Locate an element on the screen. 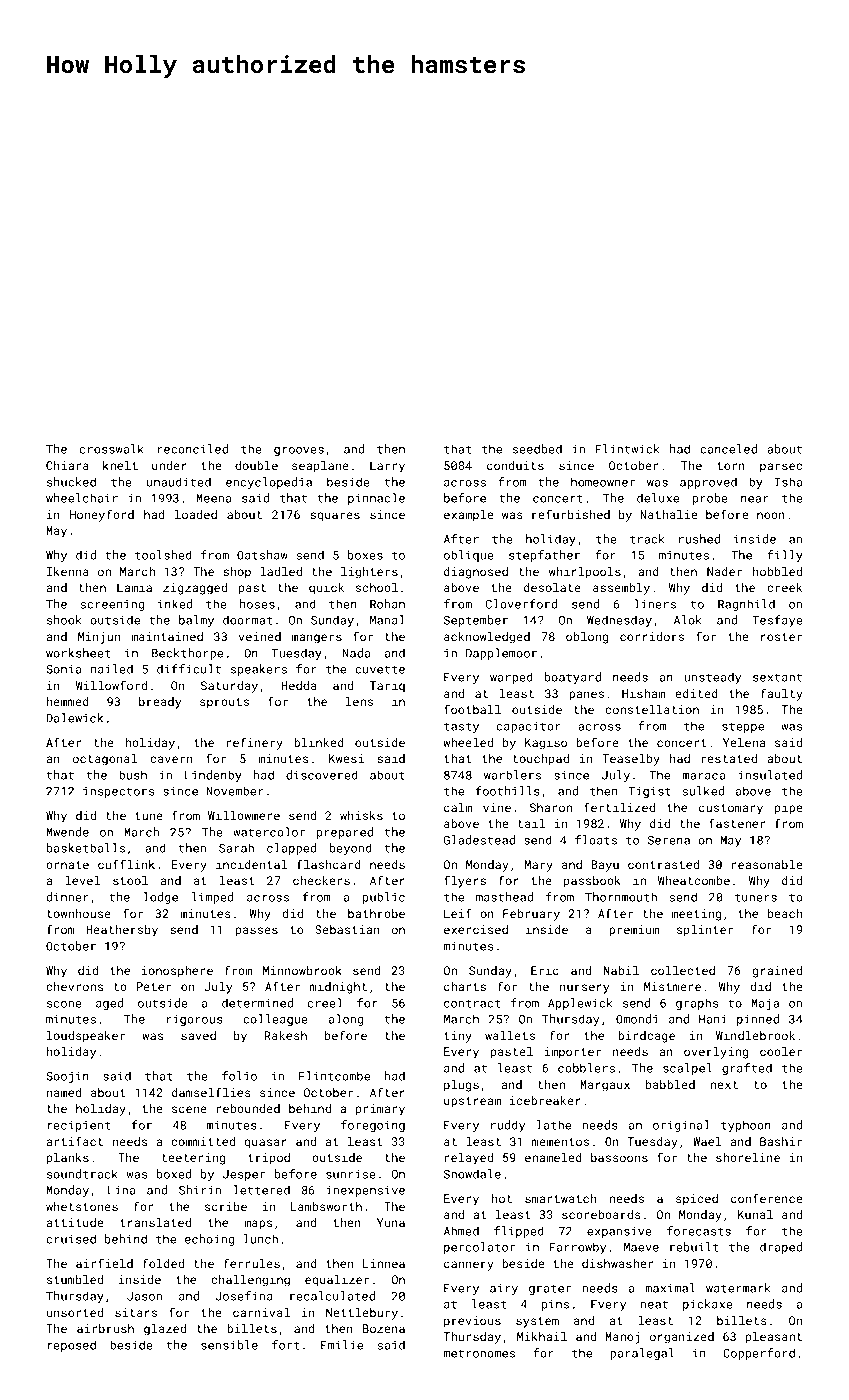 The height and width of the screenshot is (1400, 849). Larry is located at coordinates (387, 467).
